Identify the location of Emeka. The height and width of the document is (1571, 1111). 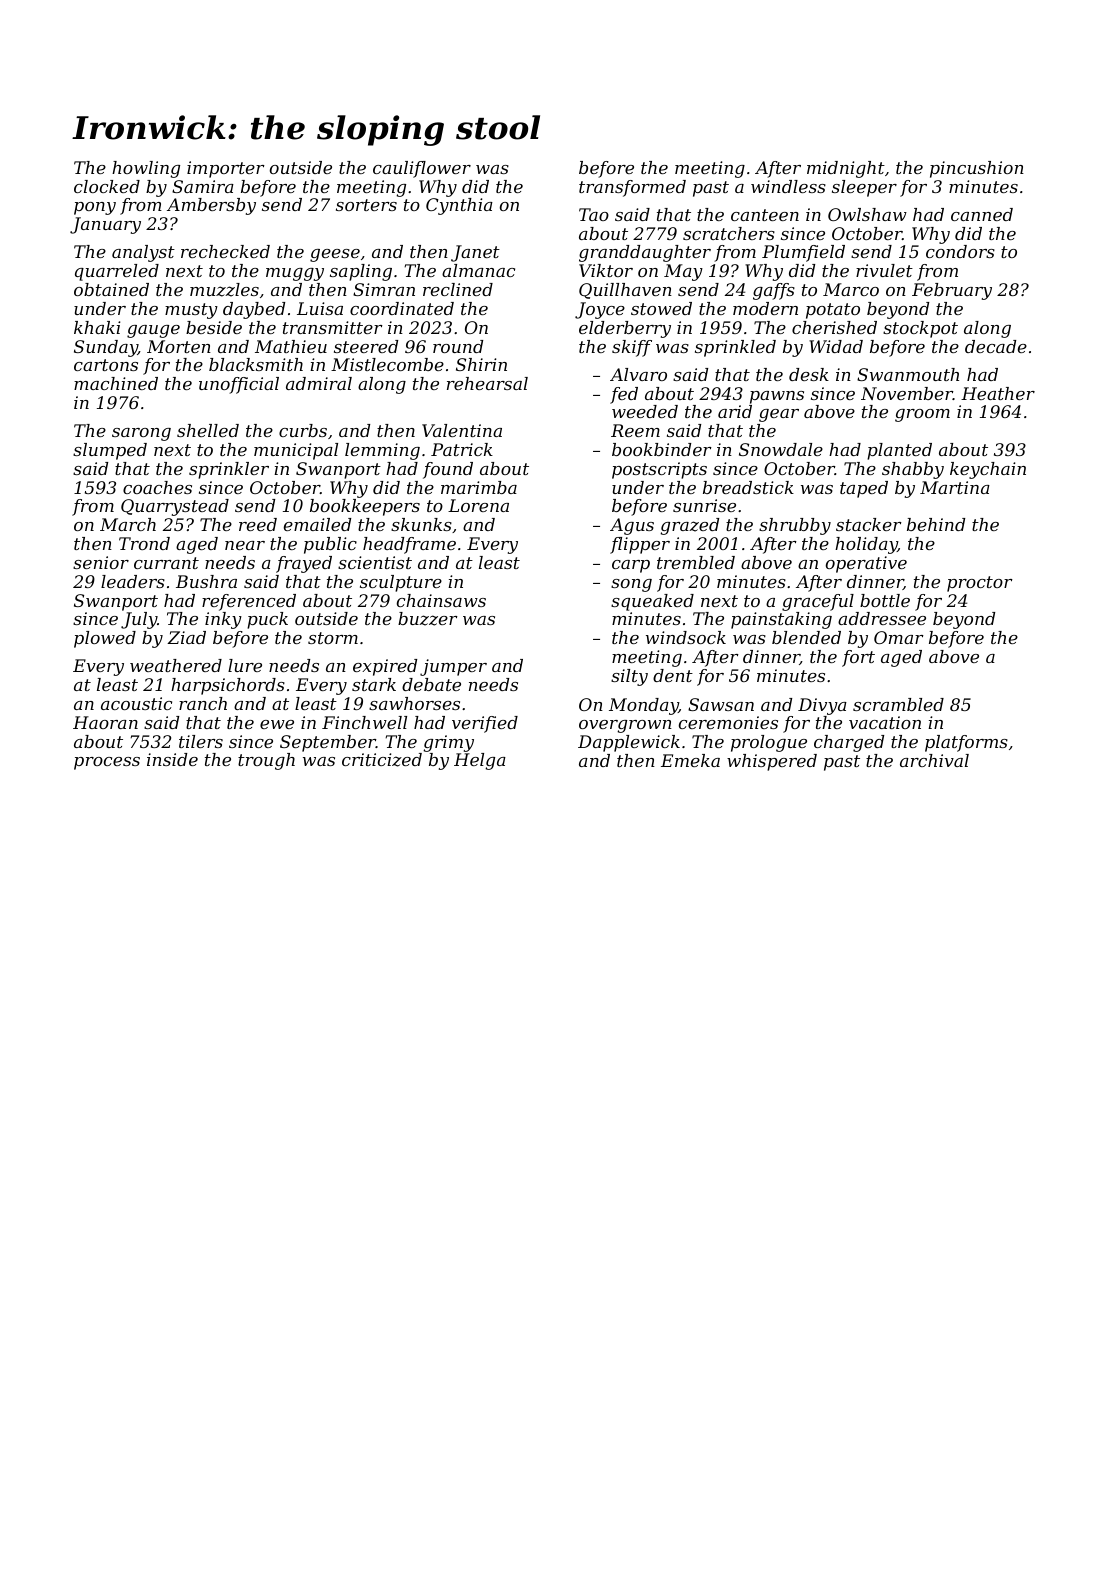
(690, 760).
